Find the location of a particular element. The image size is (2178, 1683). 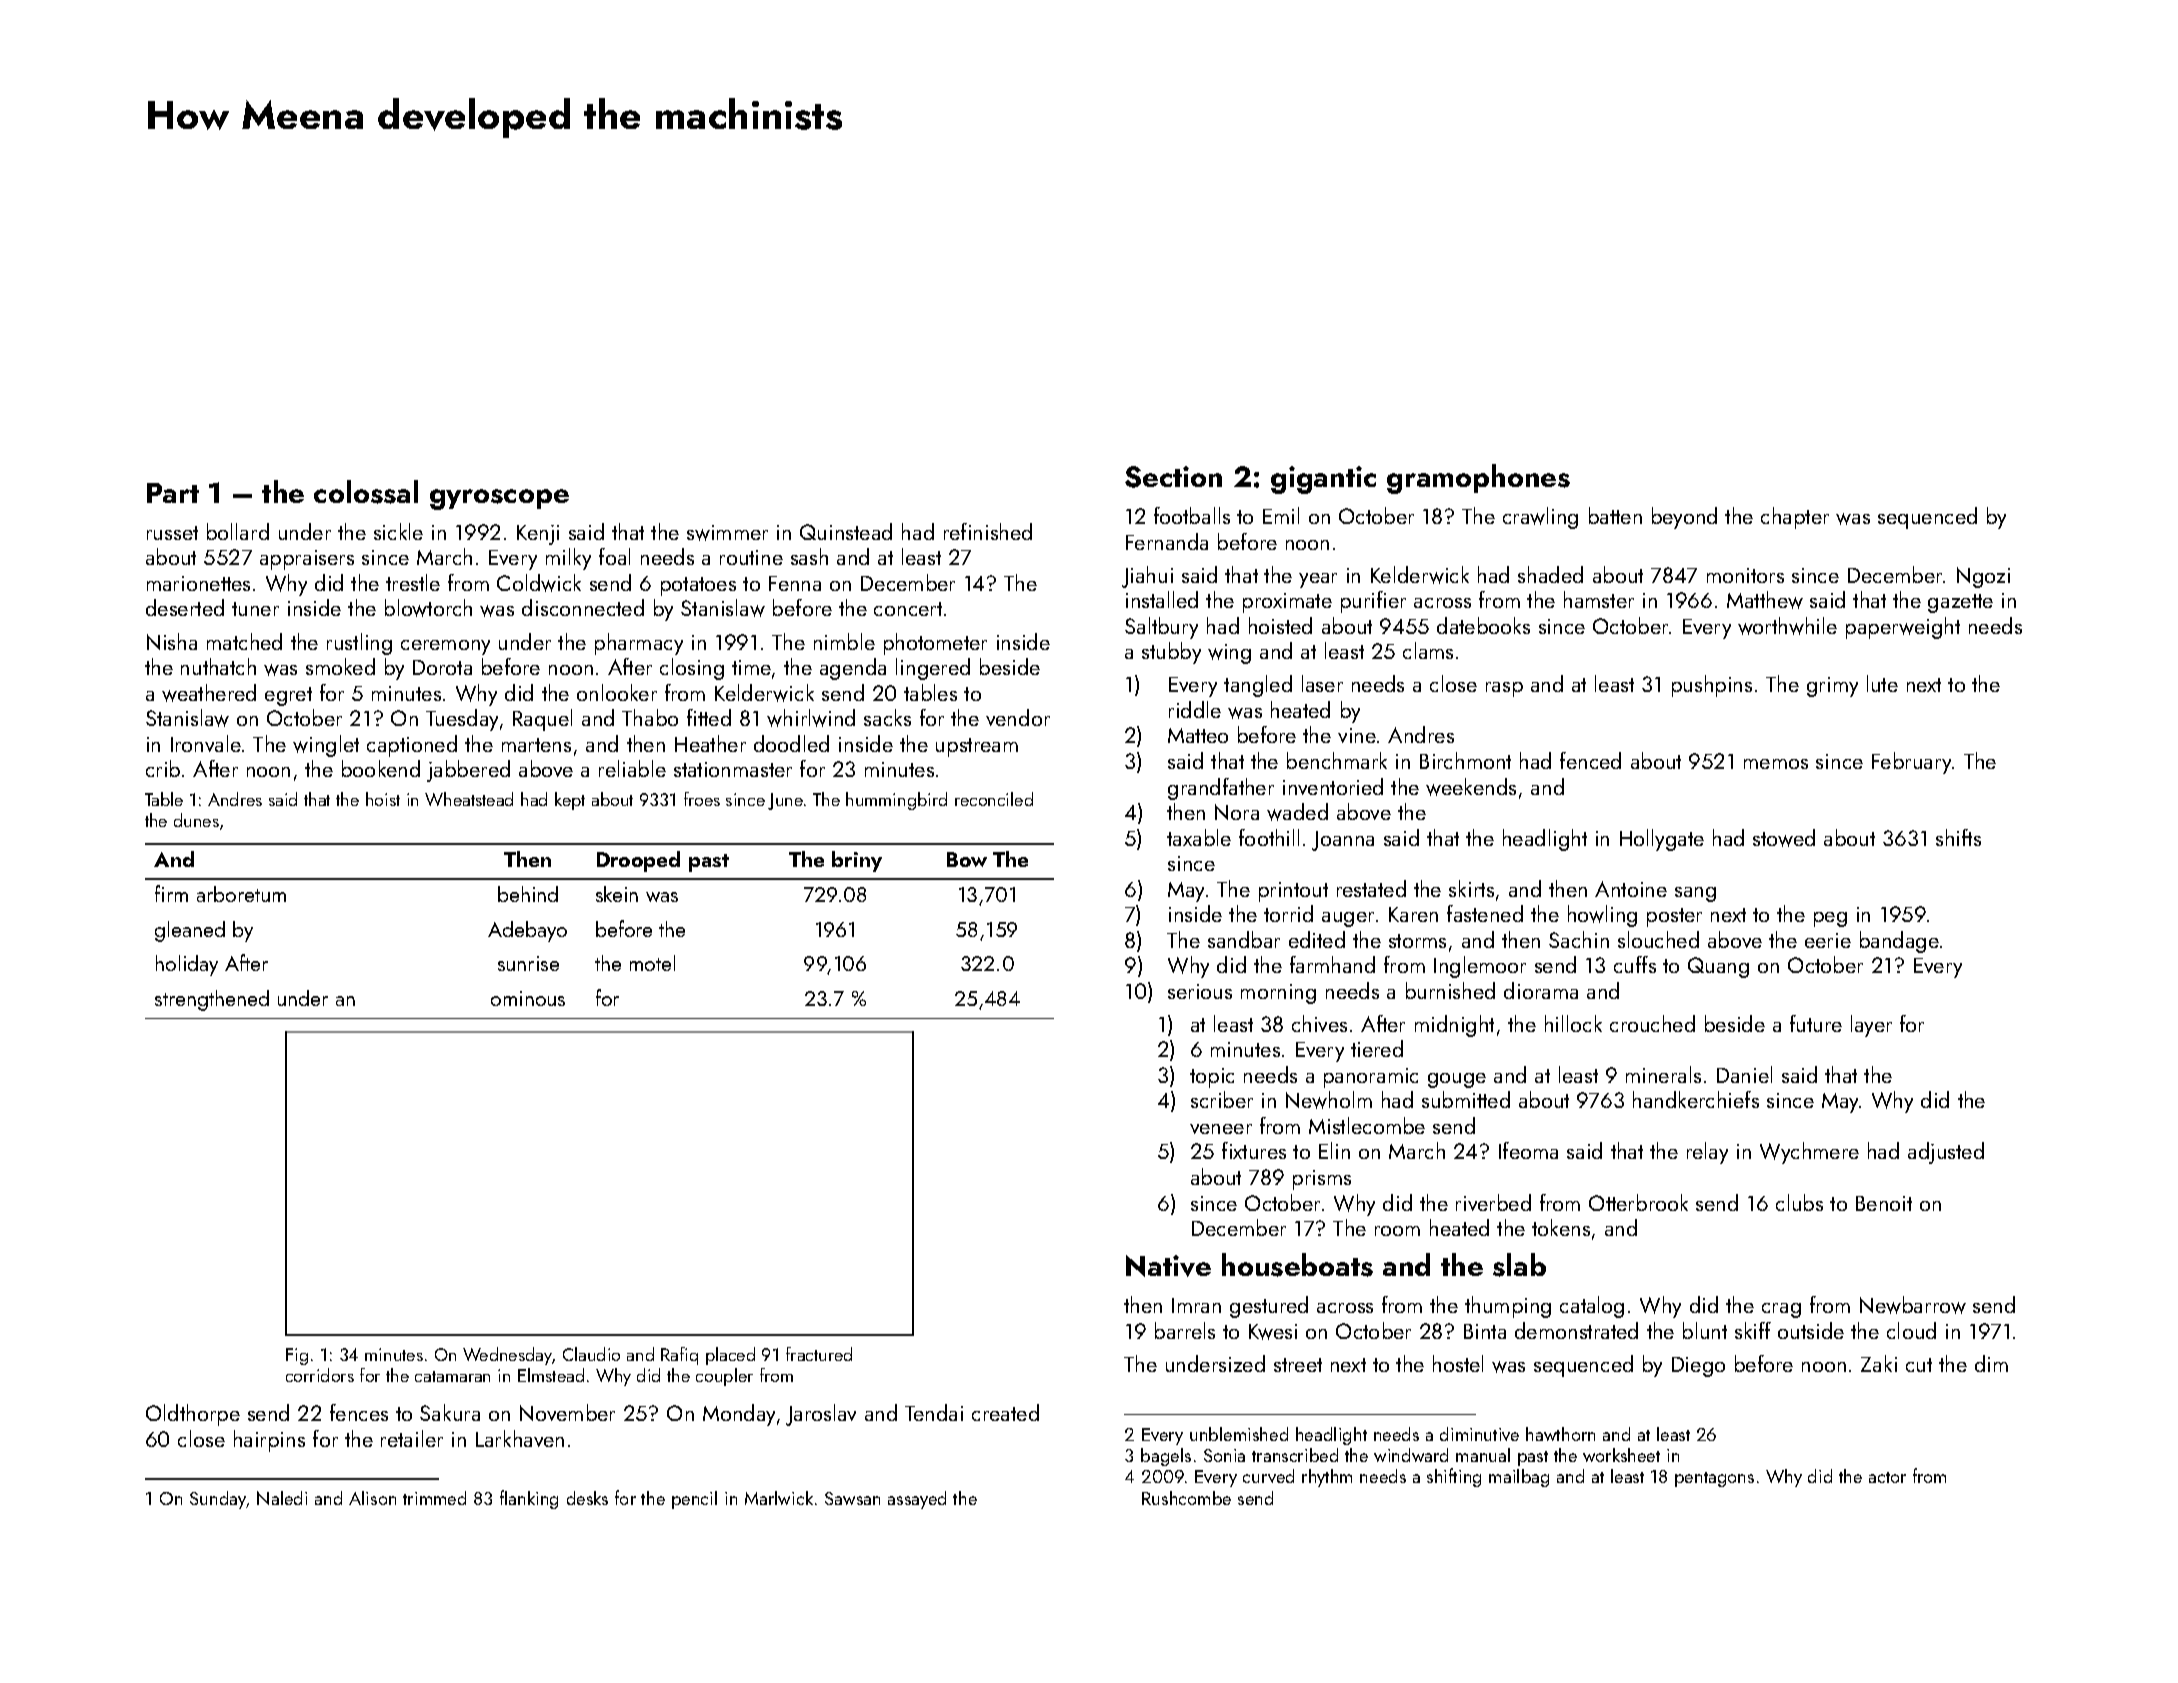

bandage is located at coordinates (1899, 942).
